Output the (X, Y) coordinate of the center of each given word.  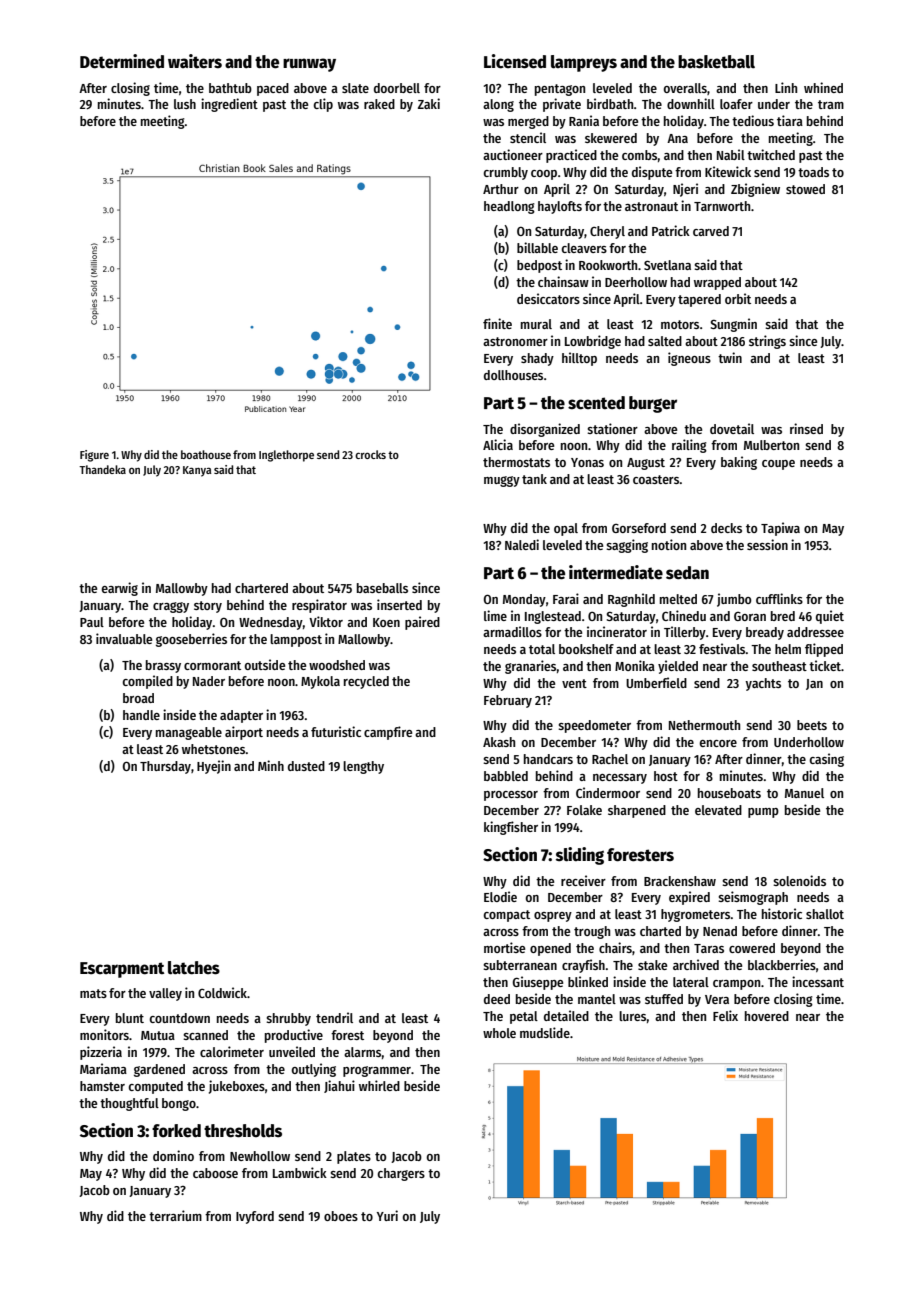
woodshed (337, 665)
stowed (805, 189)
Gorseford (639, 528)
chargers (401, 1174)
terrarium (175, 1215)
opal (566, 529)
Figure (94, 456)
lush (185, 104)
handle (141, 715)
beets (812, 725)
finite (497, 323)
